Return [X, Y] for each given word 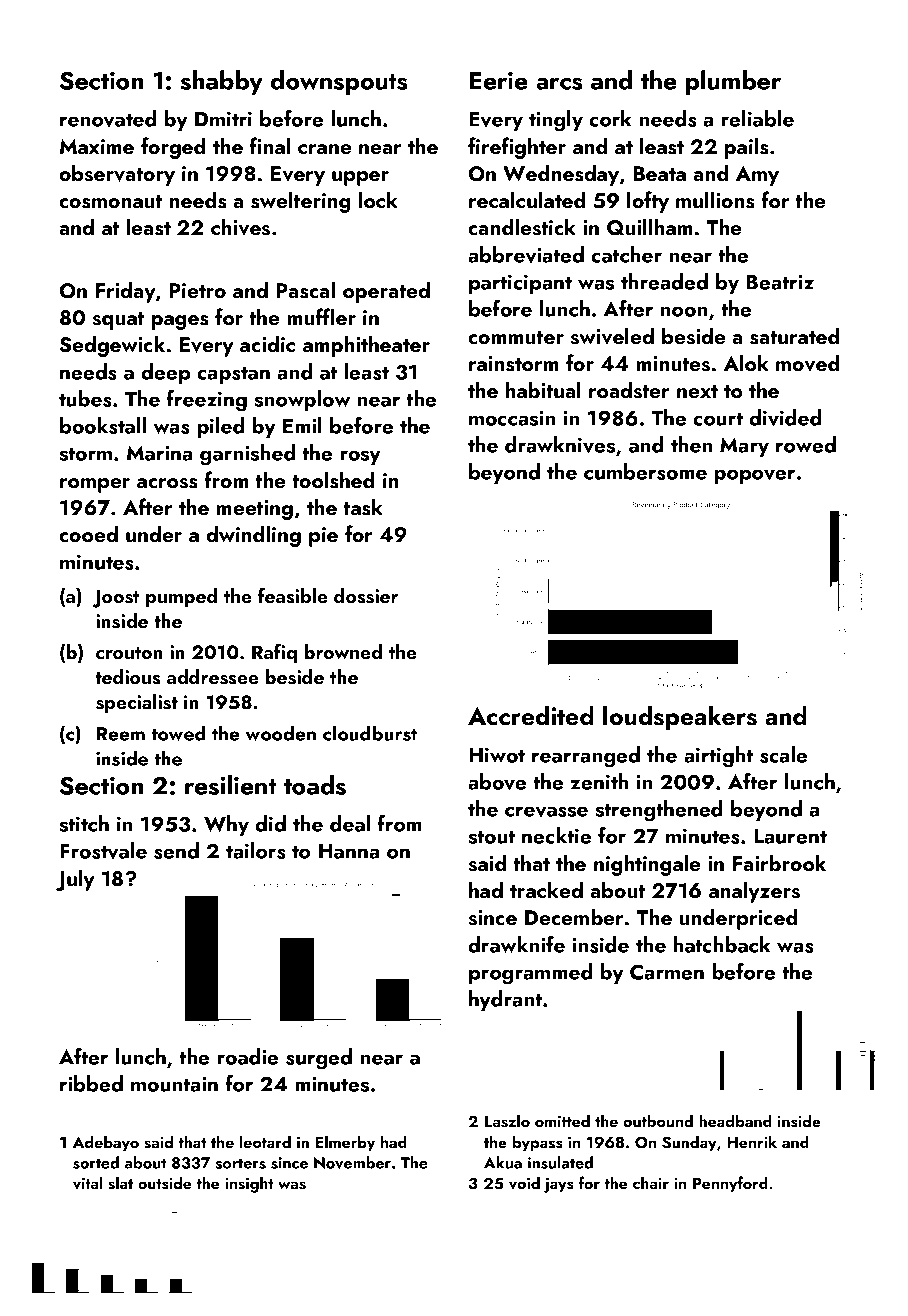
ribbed [91, 1083]
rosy [360, 457]
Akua [503, 1162]
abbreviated [526, 254]
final [270, 145]
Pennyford [730, 1184]
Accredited [531, 715]
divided [785, 417]
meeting [254, 510]
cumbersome [645, 471]
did [270, 823]
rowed [806, 444]
